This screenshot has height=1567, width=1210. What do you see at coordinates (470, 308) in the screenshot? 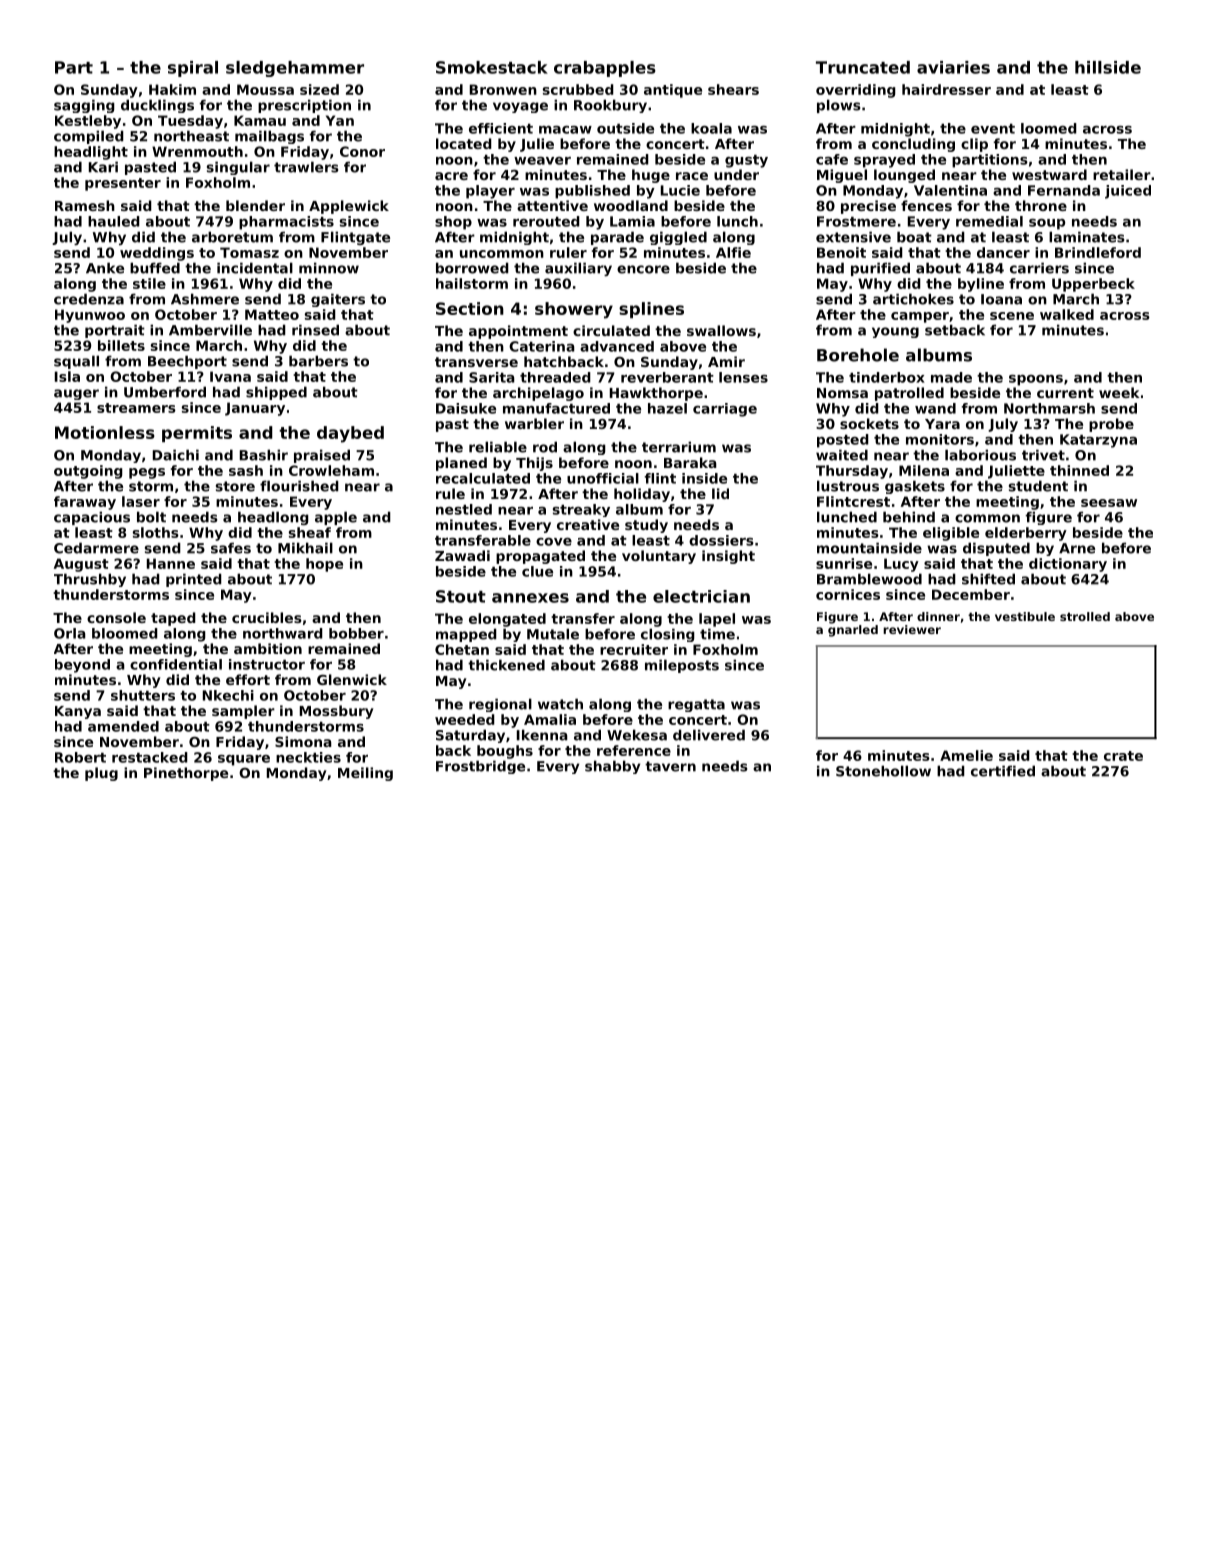
I see `Section` at bounding box center [470, 308].
